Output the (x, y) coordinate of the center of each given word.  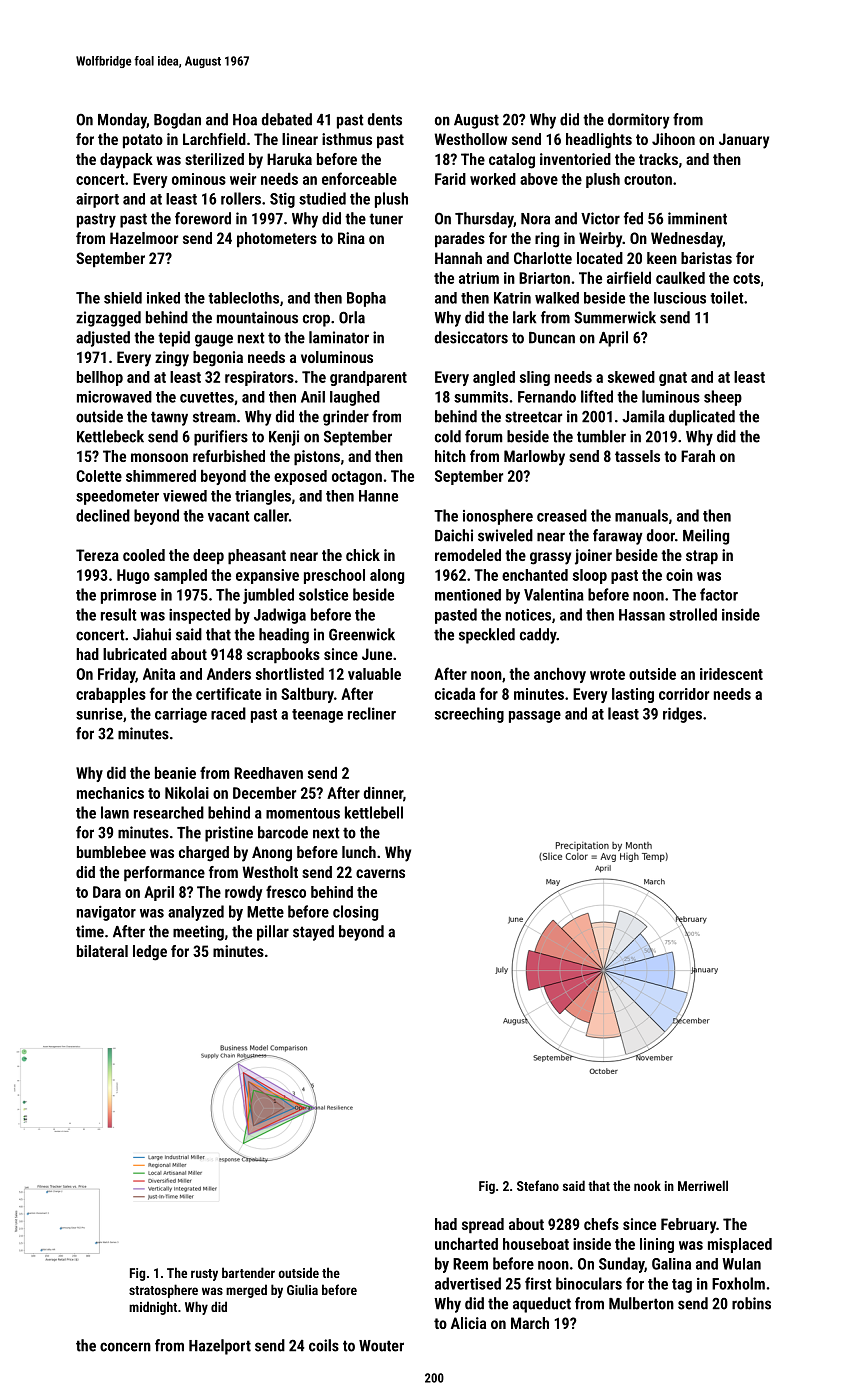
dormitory (639, 121)
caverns (380, 873)
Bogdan (177, 121)
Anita (159, 674)
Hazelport (220, 1347)
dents (385, 119)
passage (535, 717)
